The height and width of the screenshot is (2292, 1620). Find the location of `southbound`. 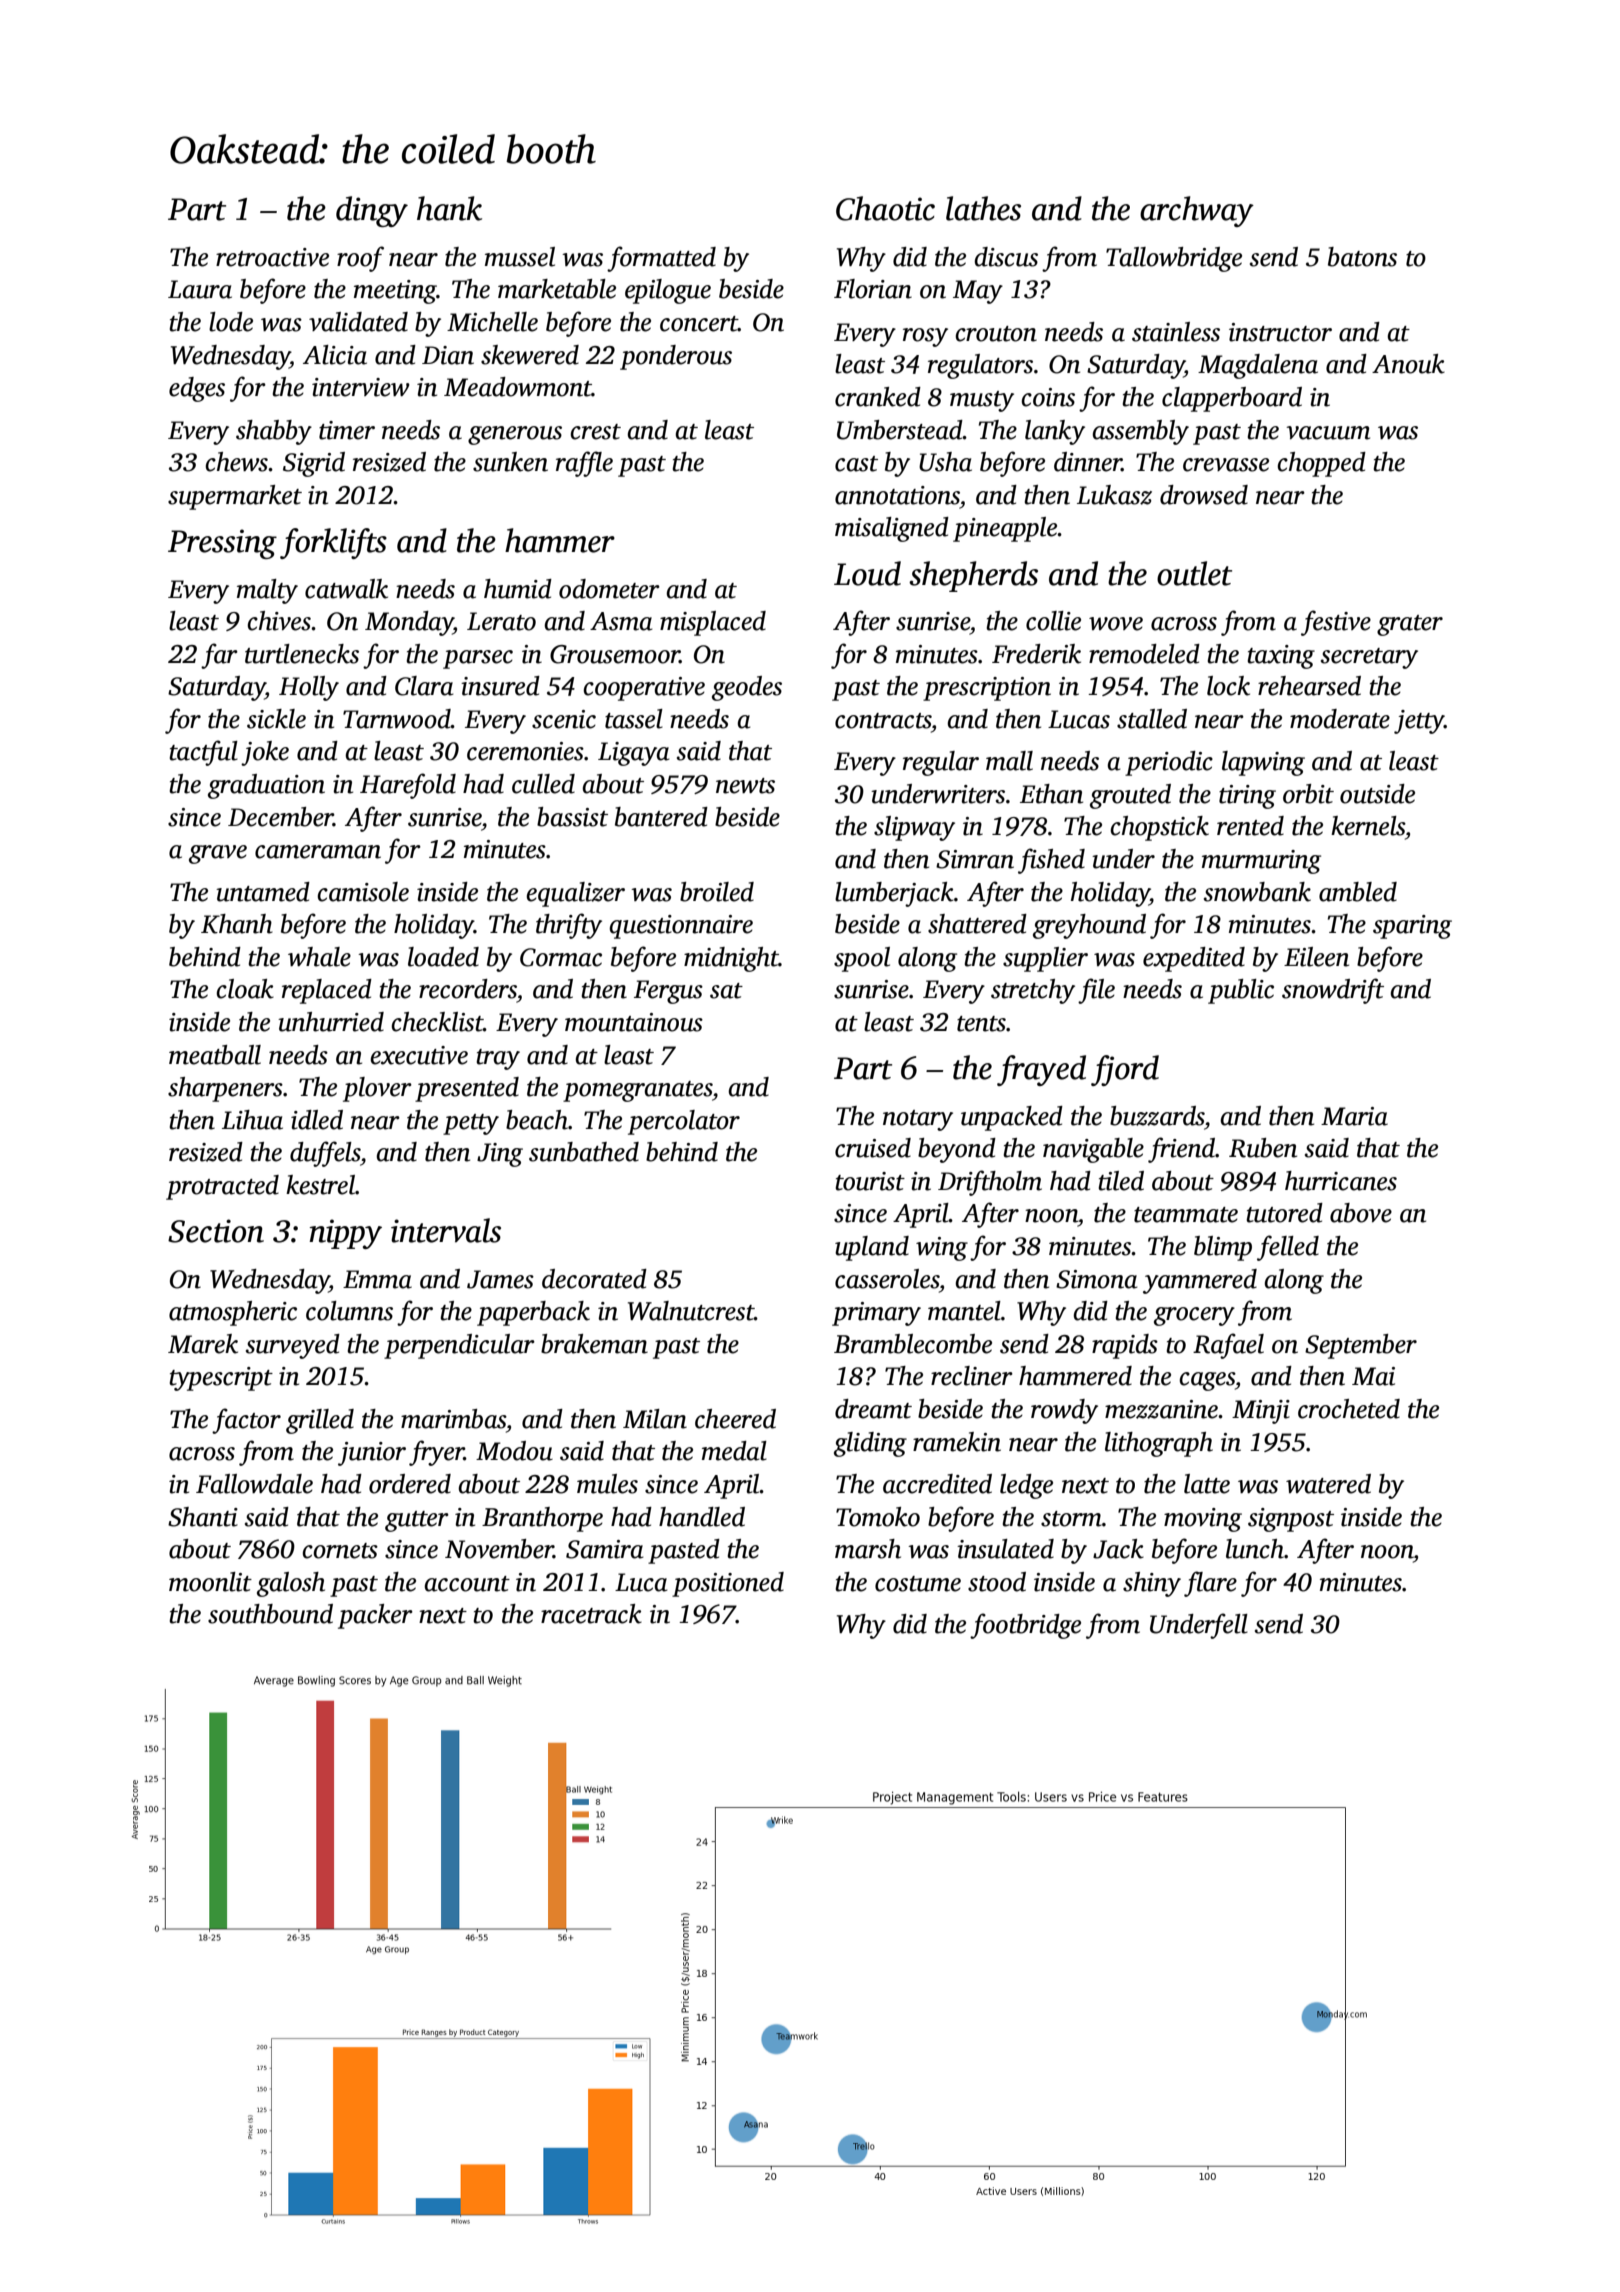

southbound is located at coordinates (270, 1614).
